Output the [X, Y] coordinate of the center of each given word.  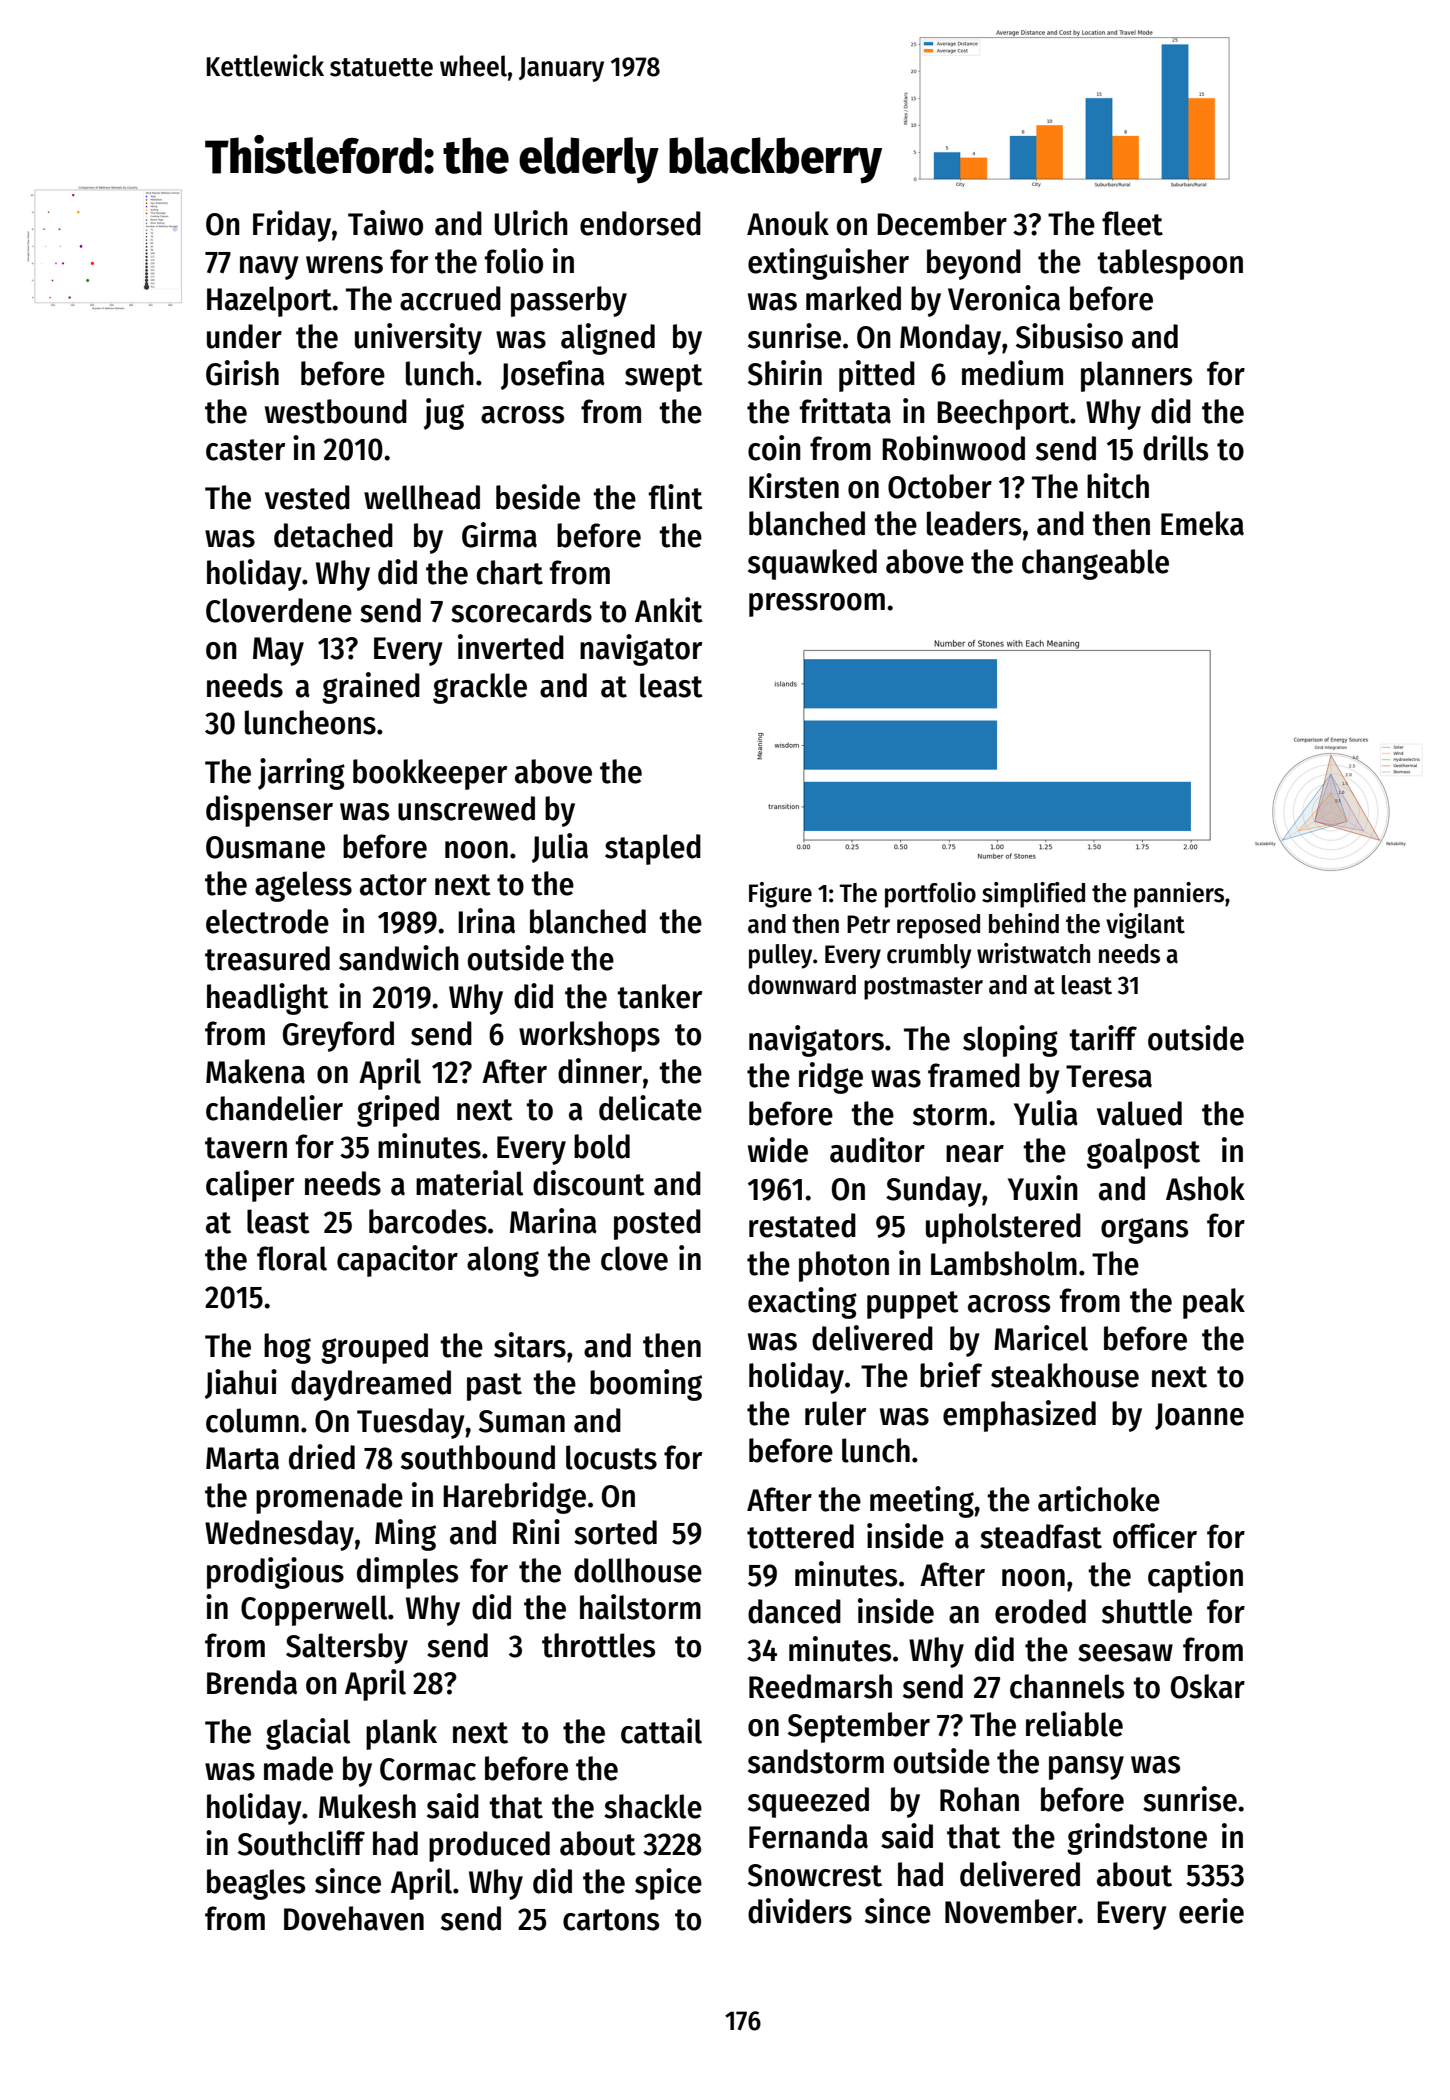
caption [1195, 1577]
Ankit [669, 610]
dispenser [269, 811]
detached [333, 535]
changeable [1095, 564]
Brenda [252, 1682]
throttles [598, 1645]
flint [676, 497]
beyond [974, 264]
